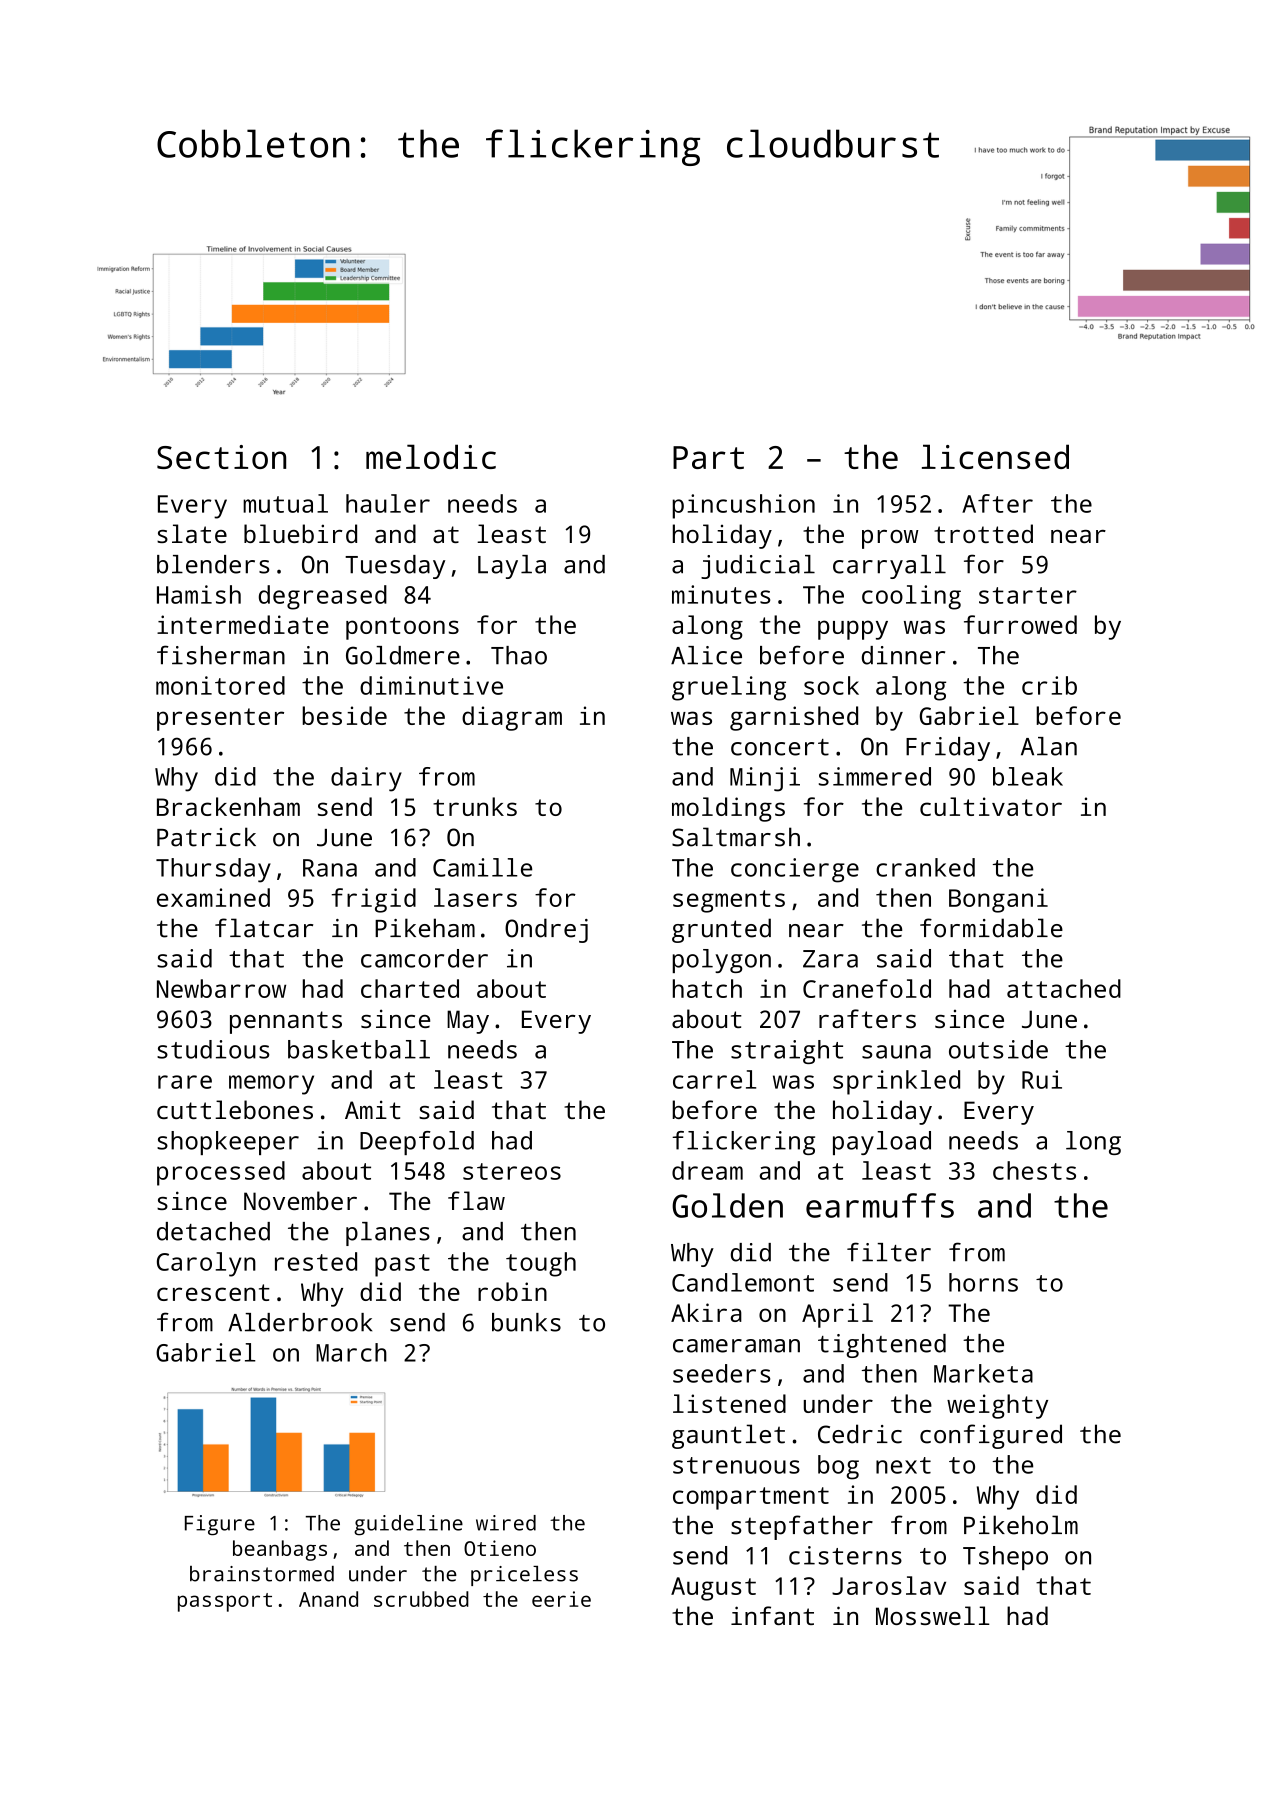 The height and width of the screenshot is (1815, 1284). Describe the element at coordinates (743, 506) in the screenshot. I see `pincushion` at that location.
